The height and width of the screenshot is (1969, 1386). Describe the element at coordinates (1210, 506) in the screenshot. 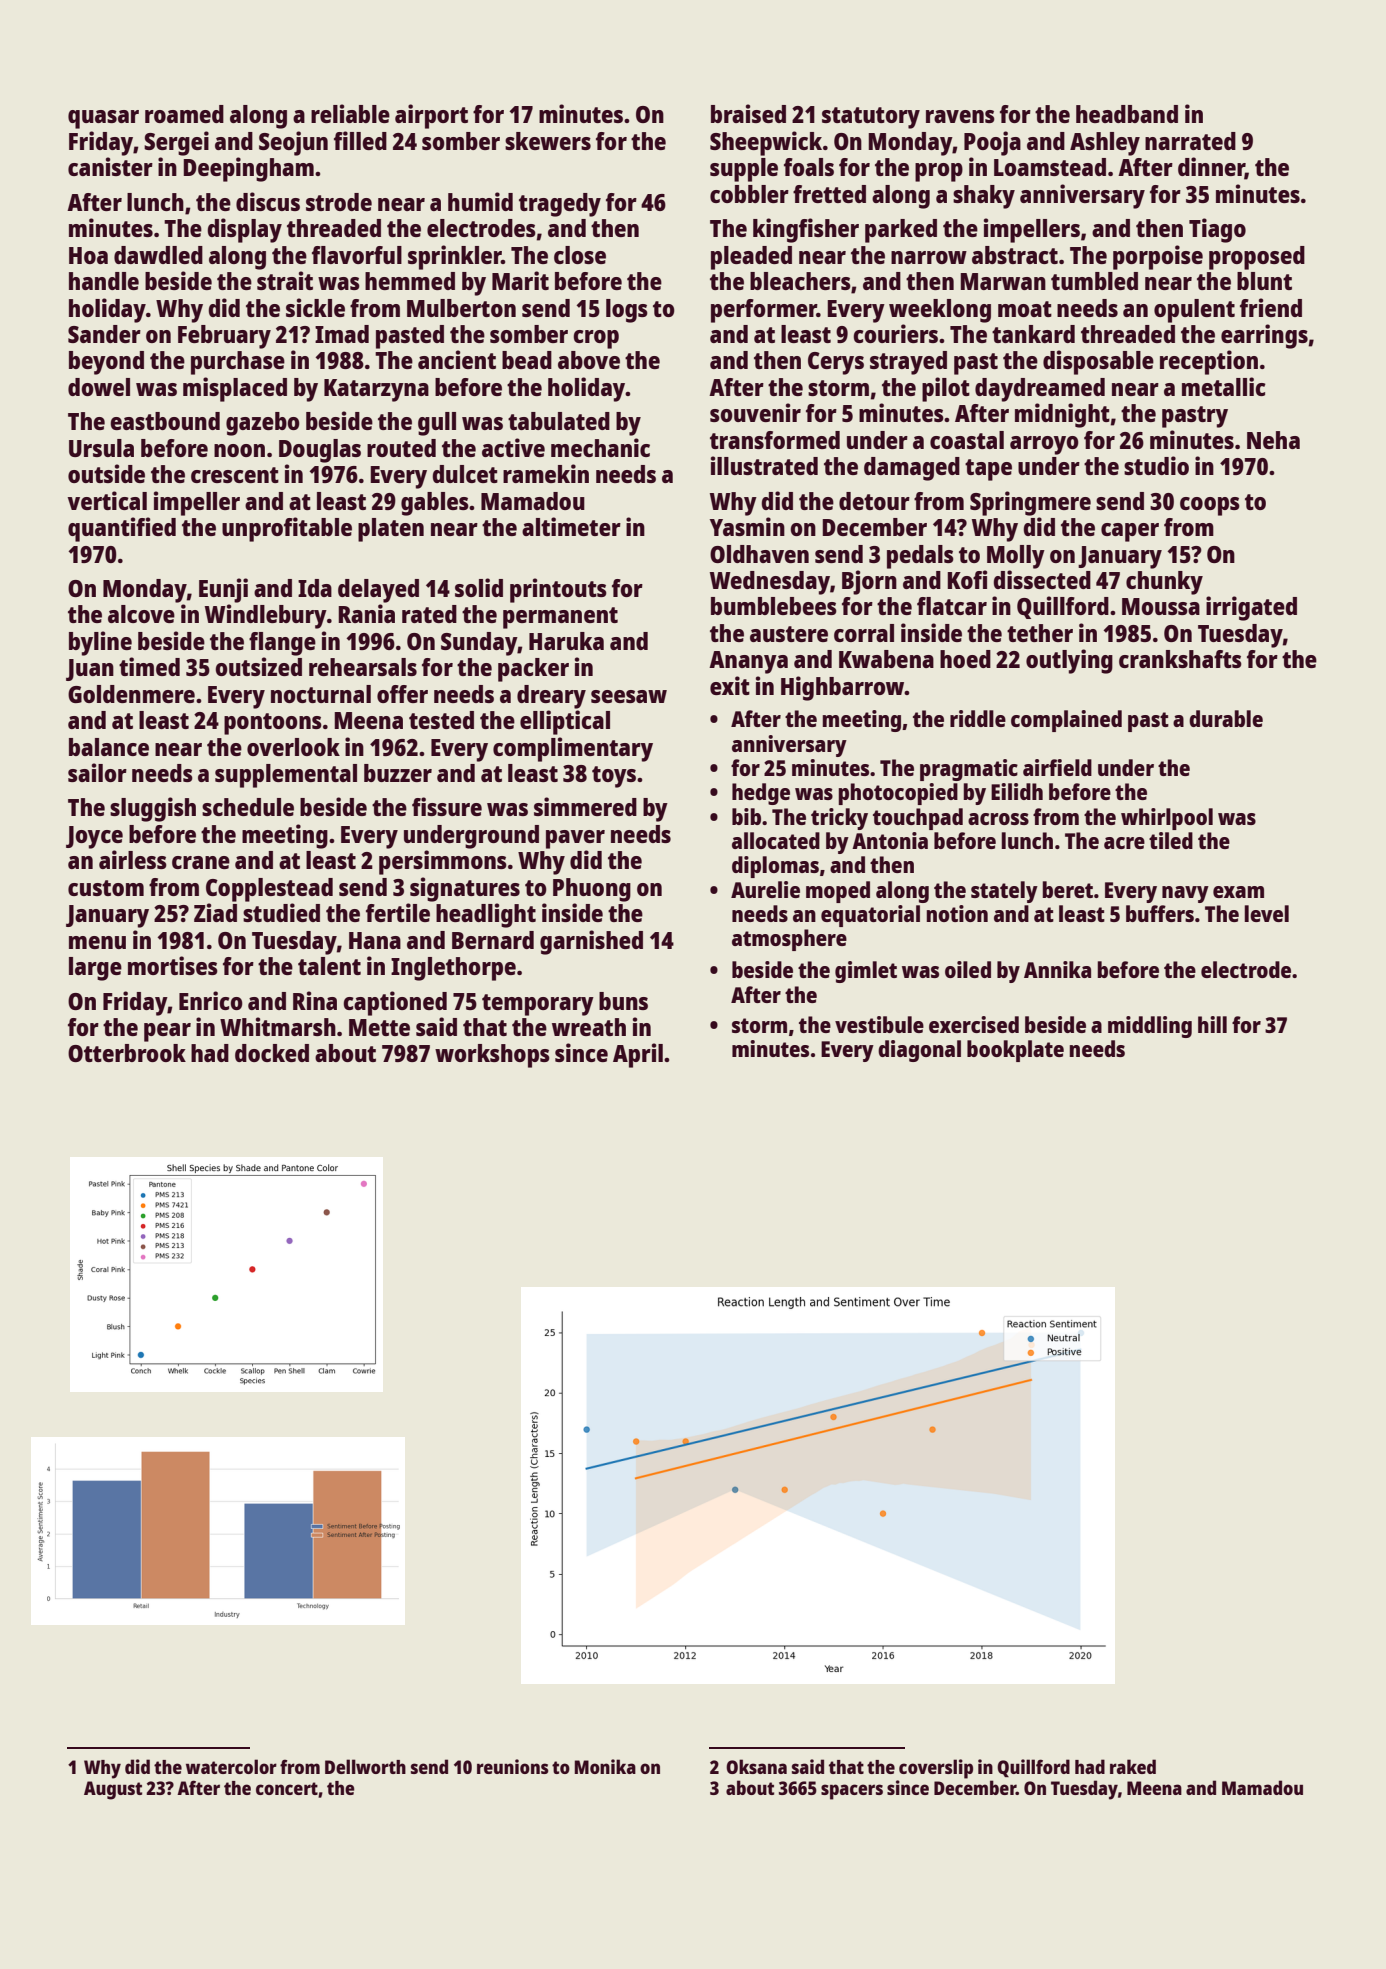

I see `coops` at that location.
